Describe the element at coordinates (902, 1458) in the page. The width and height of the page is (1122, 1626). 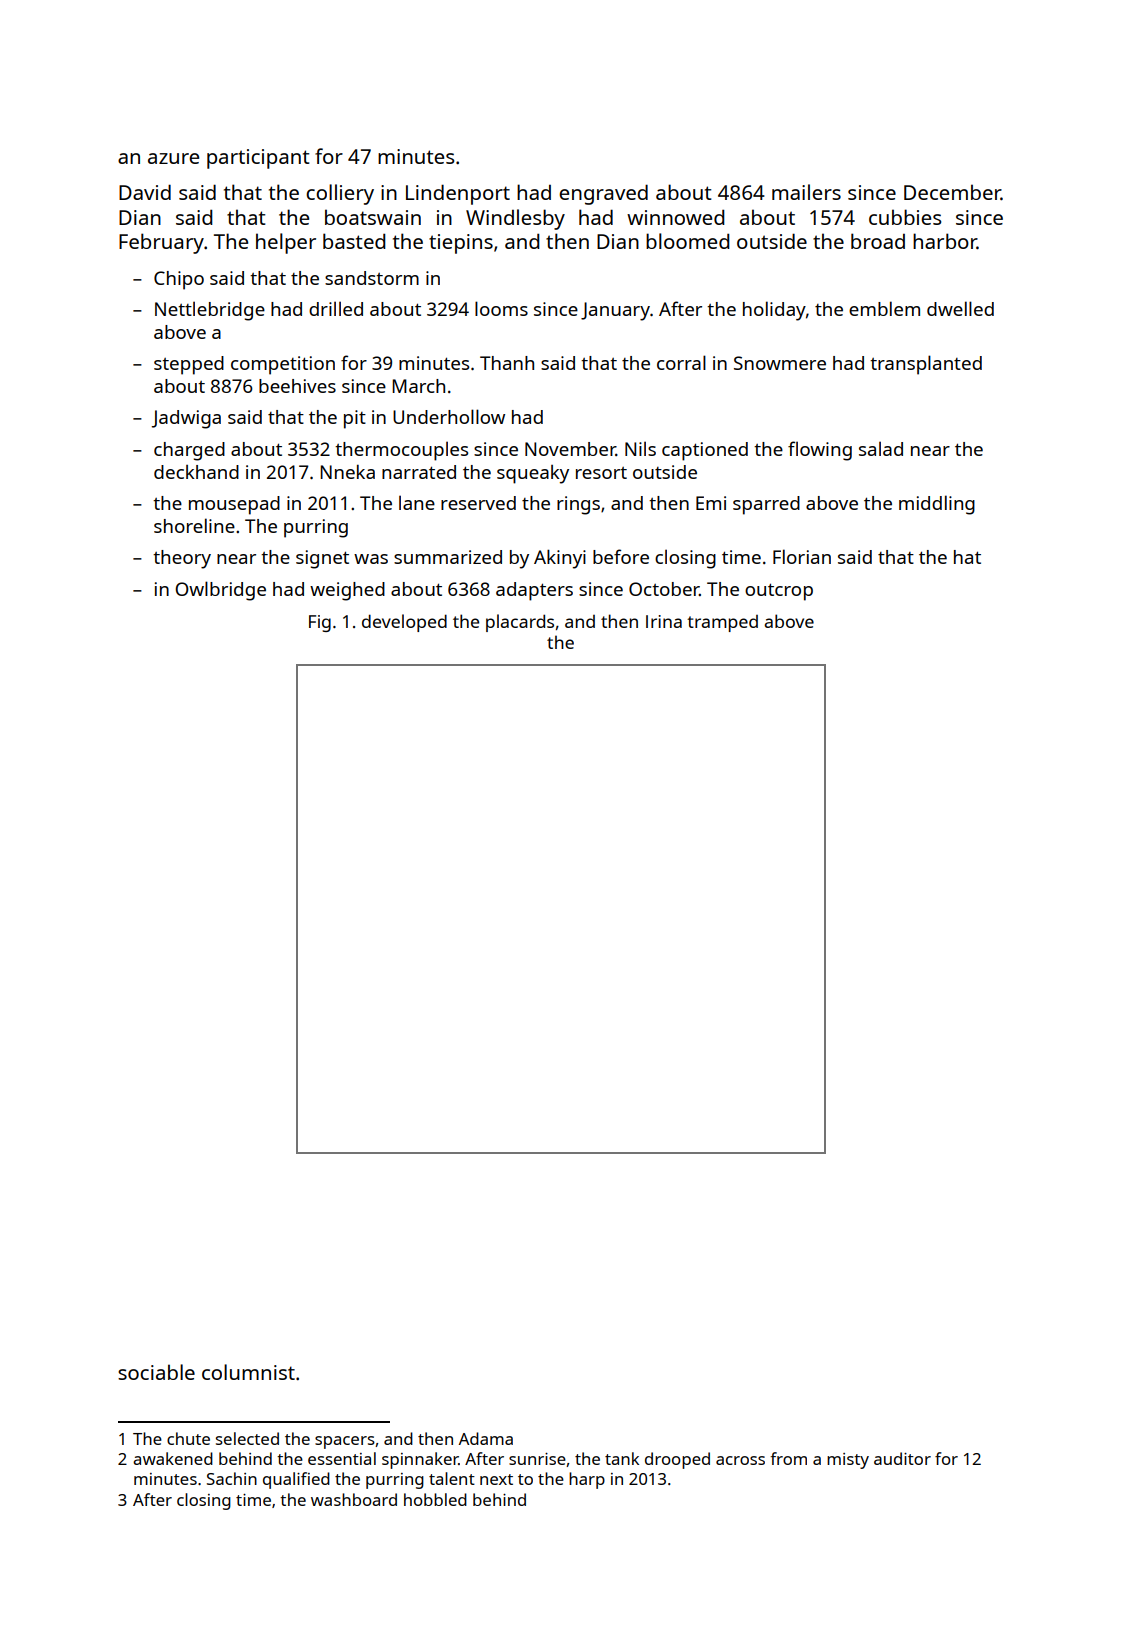
I see `auditor` at that location.
